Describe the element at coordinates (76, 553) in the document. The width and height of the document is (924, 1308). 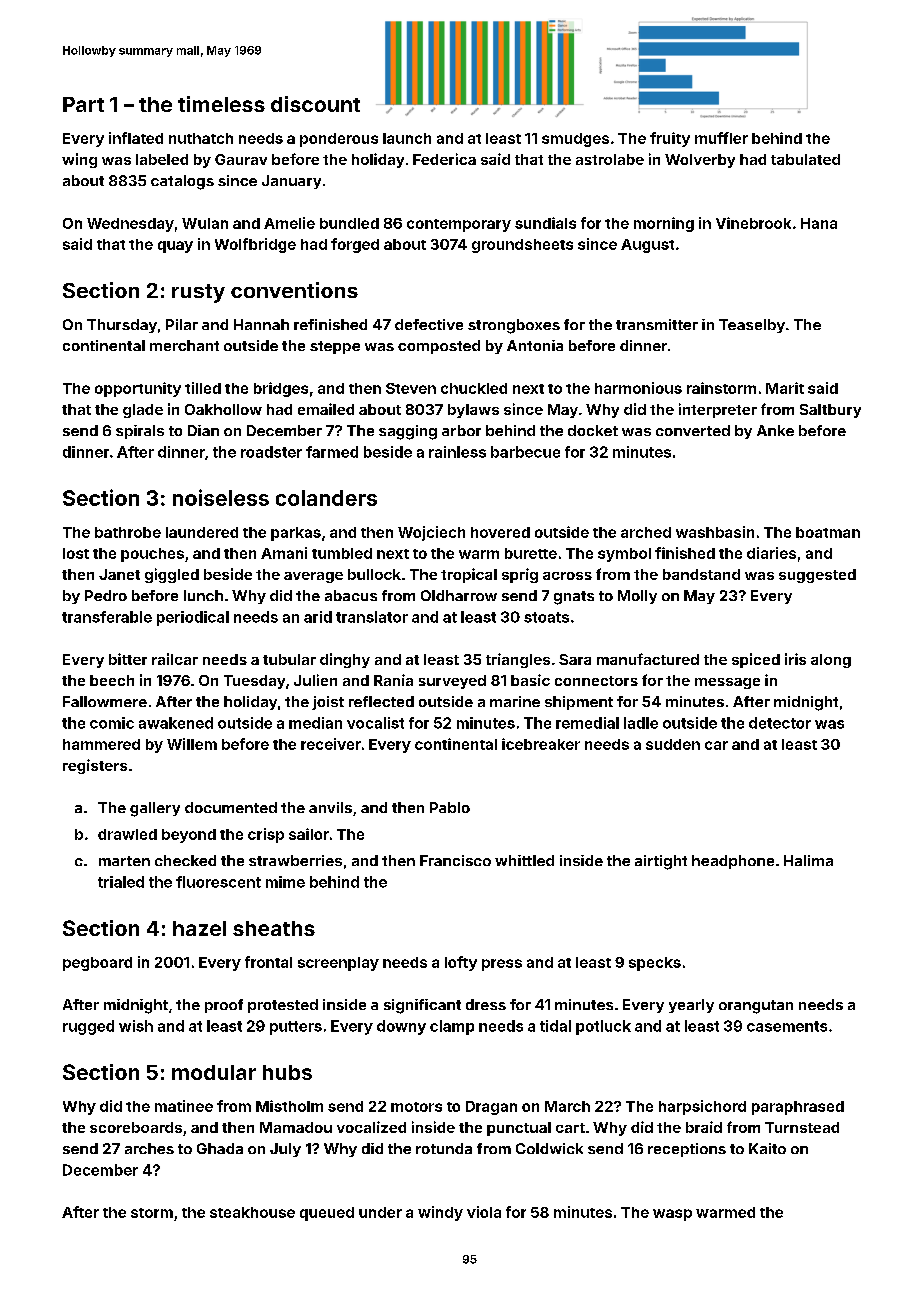
I see `lost` at that location.
